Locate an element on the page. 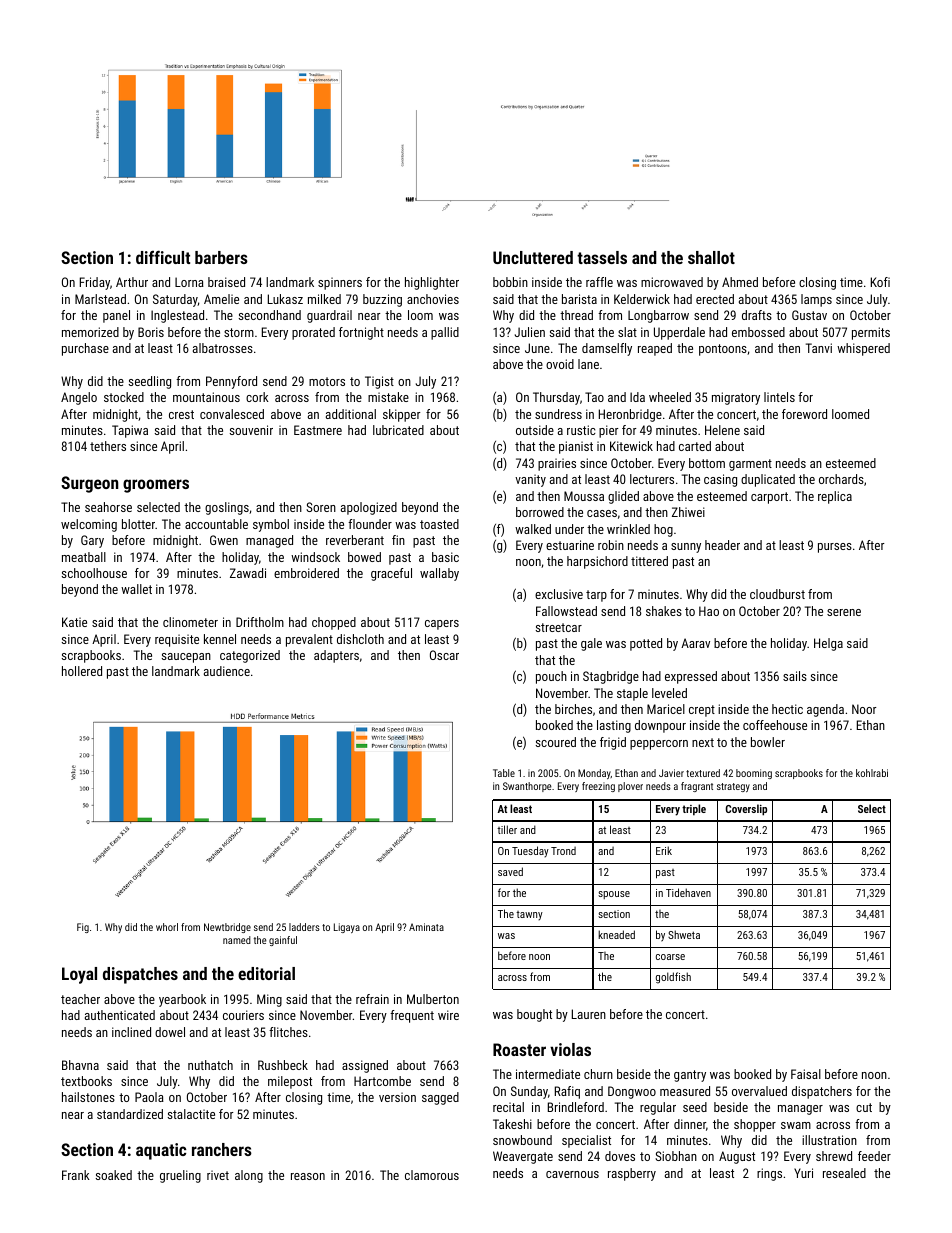 The width and height of the page is (952, 1233). purchase is located at coordinates (85, 349).
